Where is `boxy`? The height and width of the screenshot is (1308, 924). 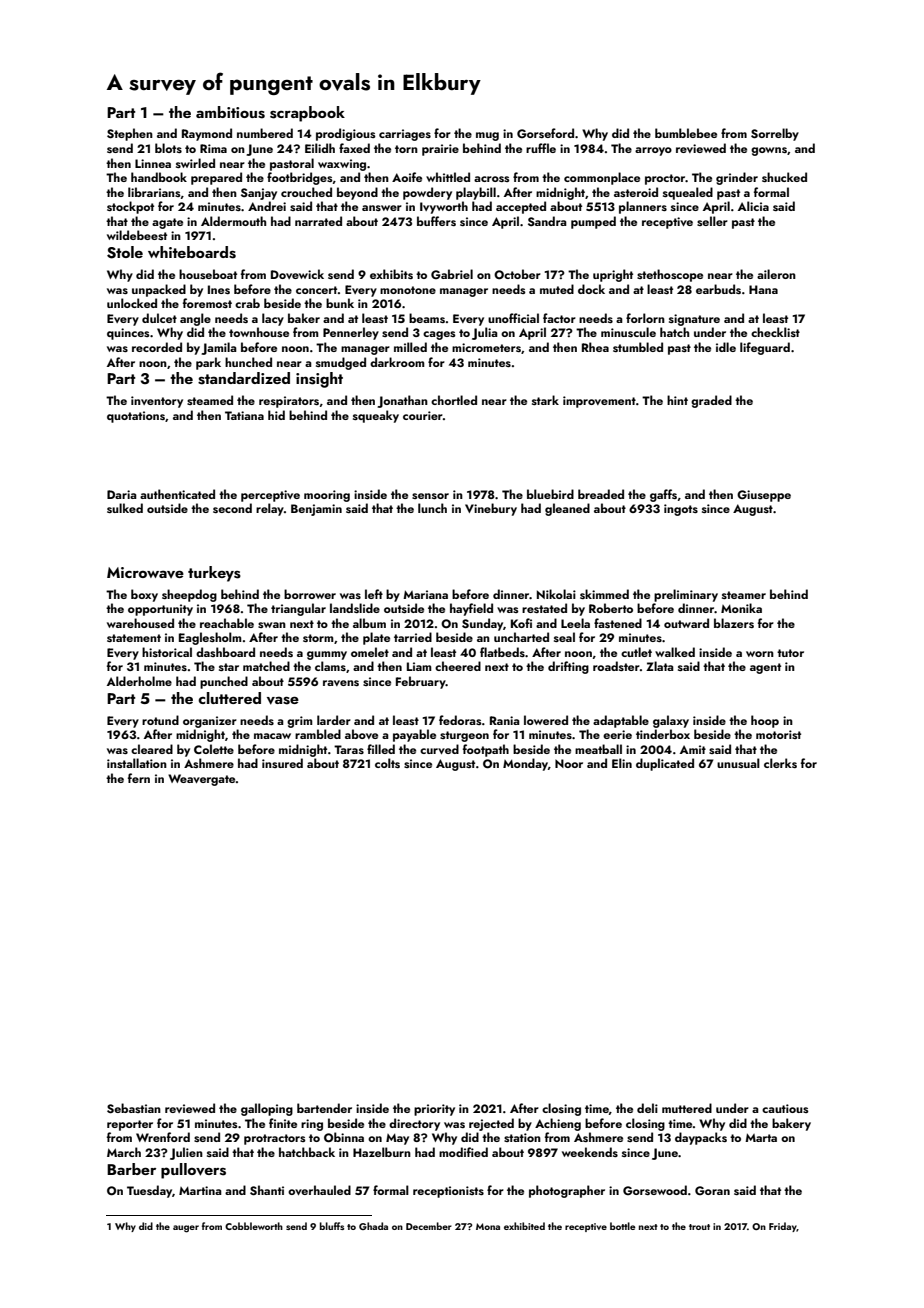 boxy is located at coordinates (144, 595).
